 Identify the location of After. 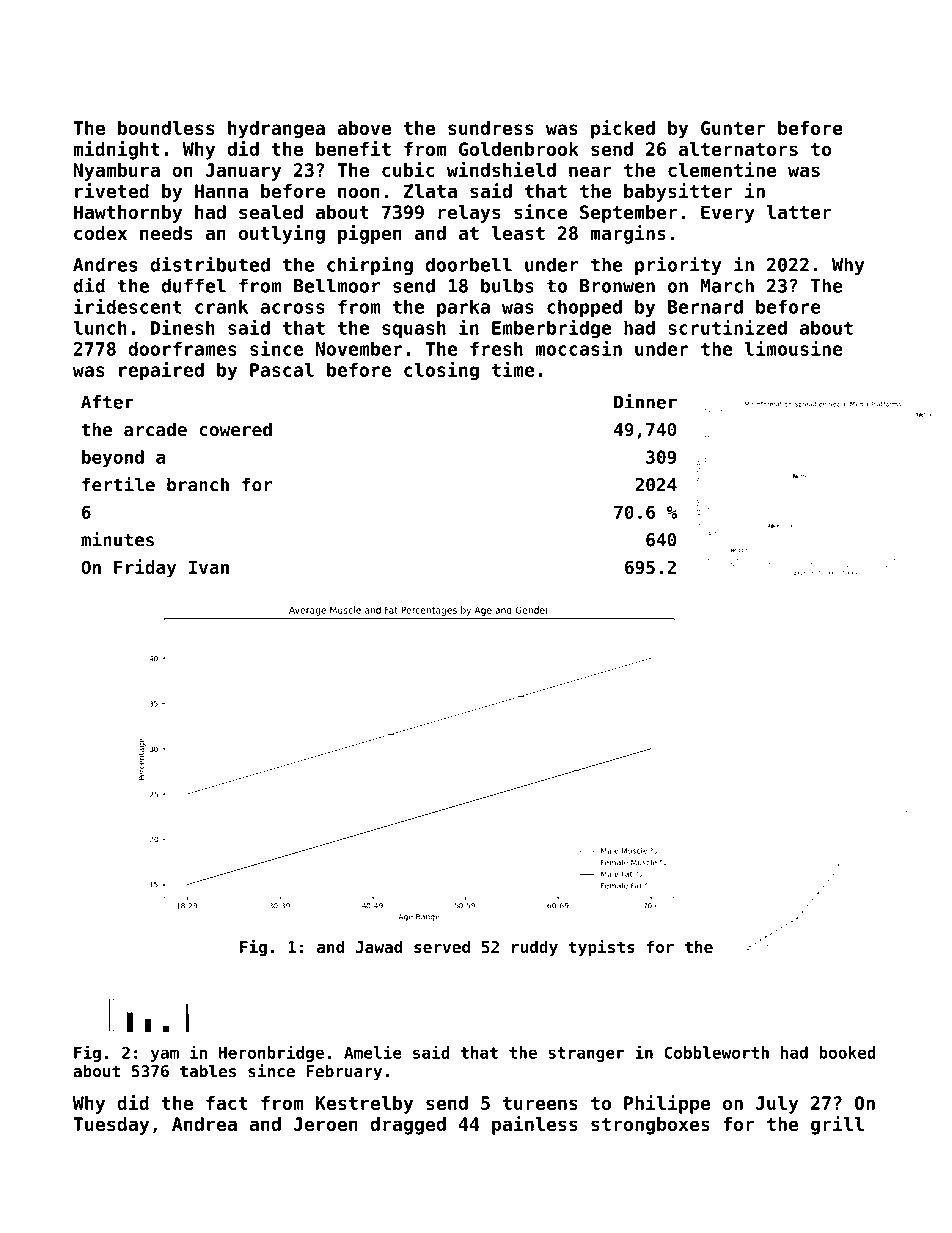
(107, 402).
